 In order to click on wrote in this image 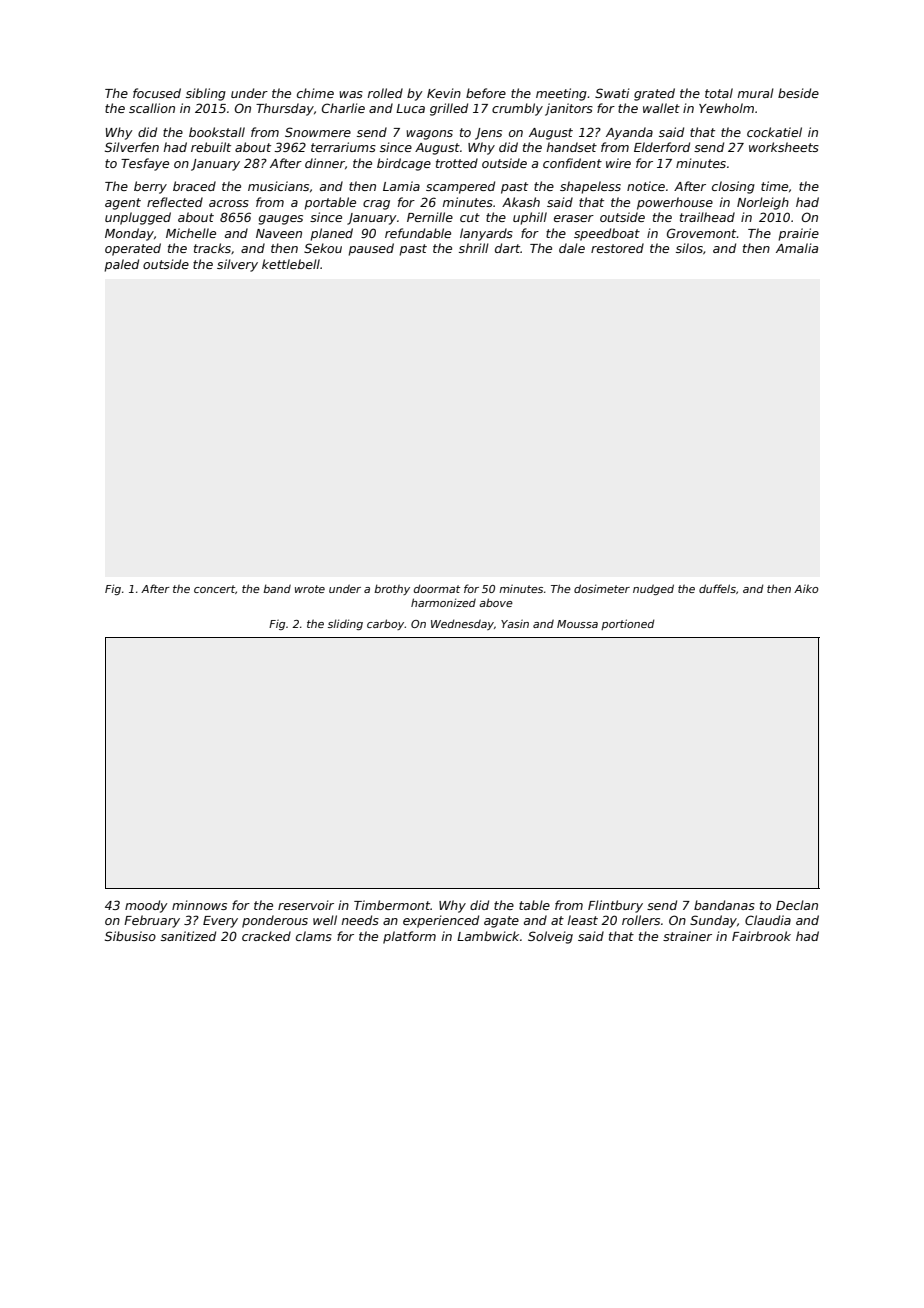, I will do `click(310, 589)`.
